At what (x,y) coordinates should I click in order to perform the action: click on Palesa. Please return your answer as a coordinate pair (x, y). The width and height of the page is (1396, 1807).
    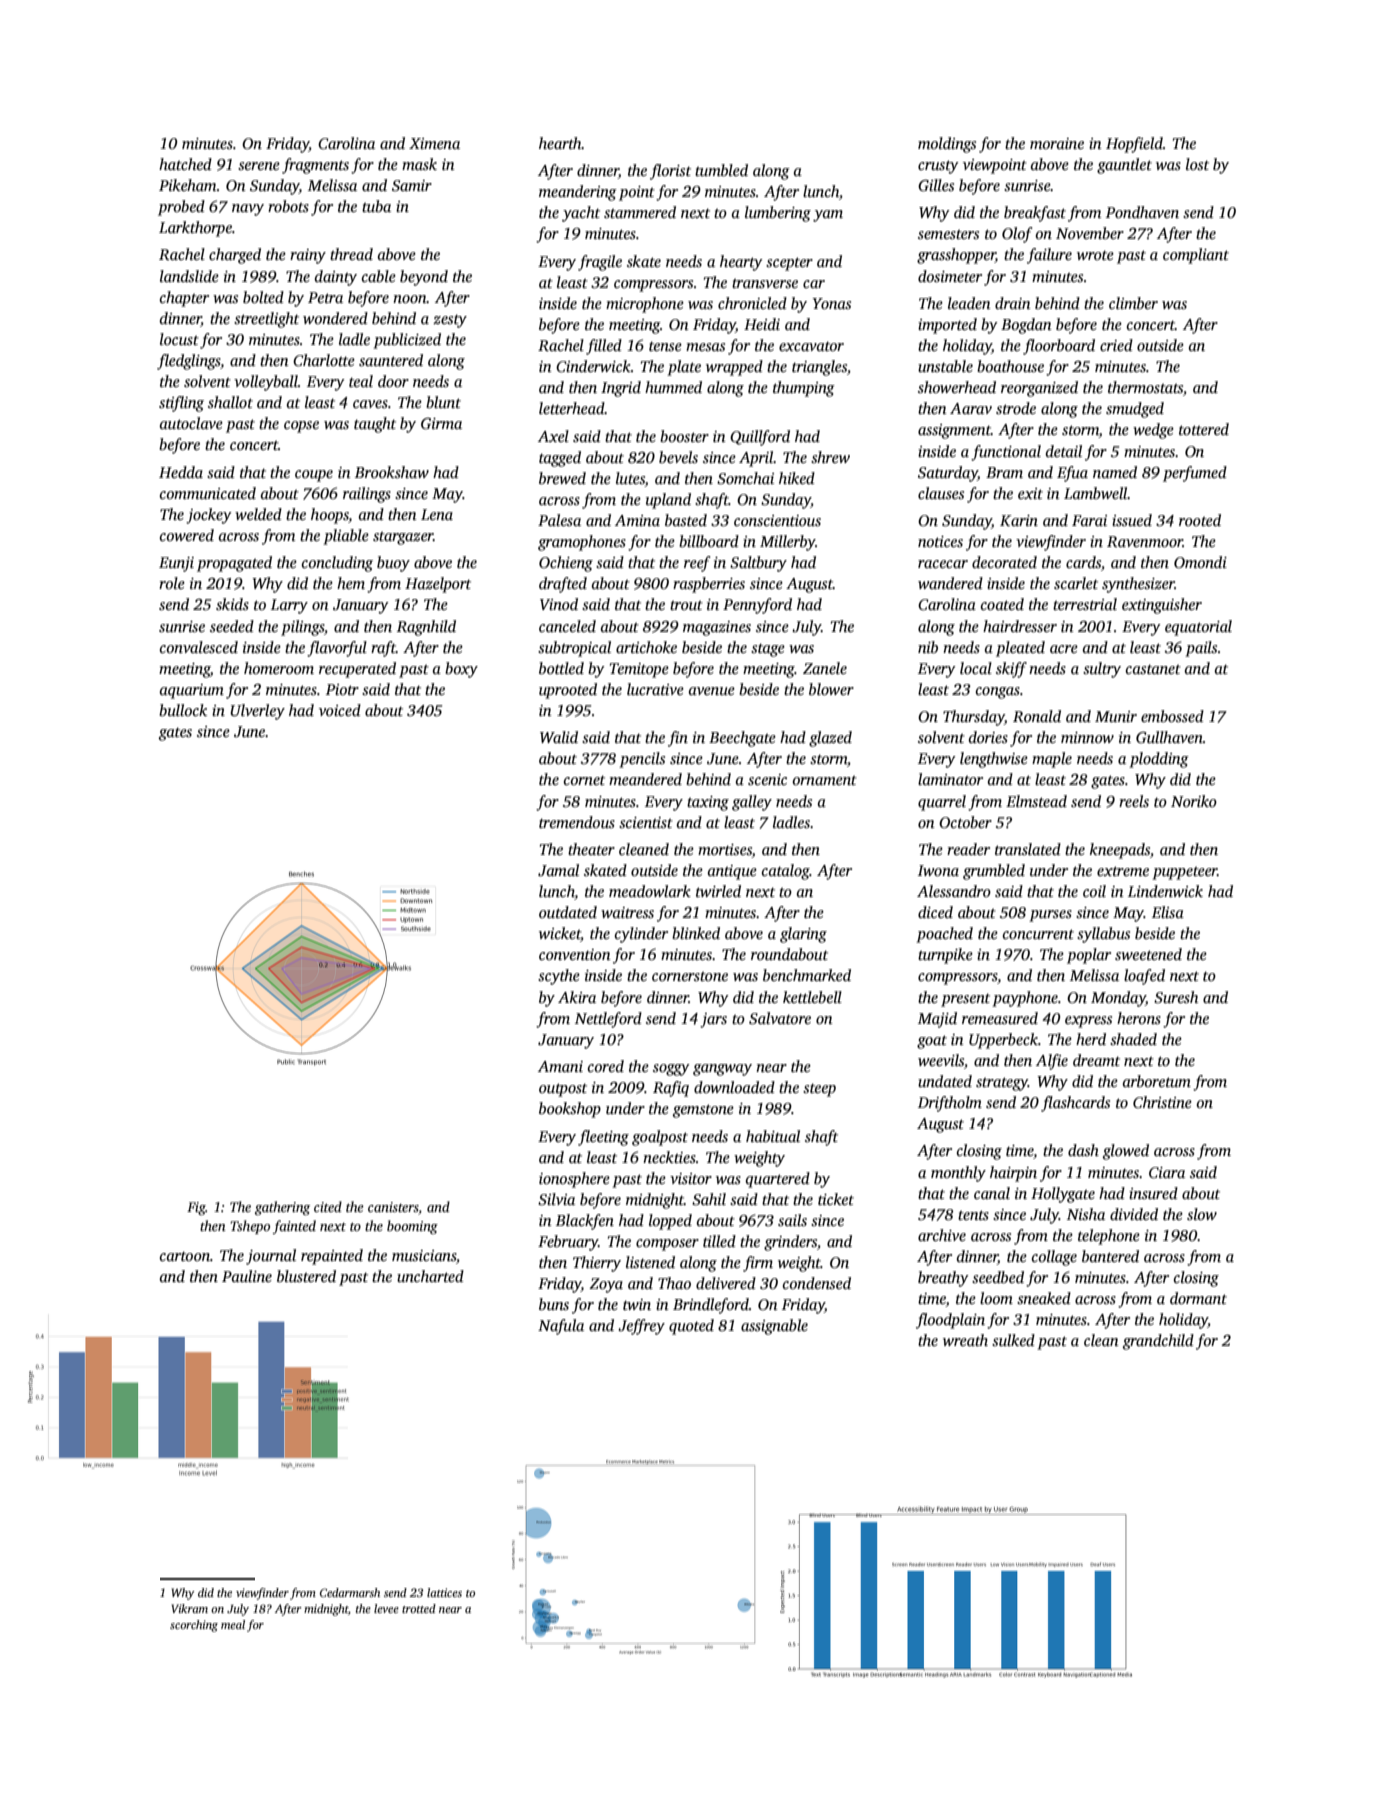
    Looking at the image, I should click on (559, 520).
